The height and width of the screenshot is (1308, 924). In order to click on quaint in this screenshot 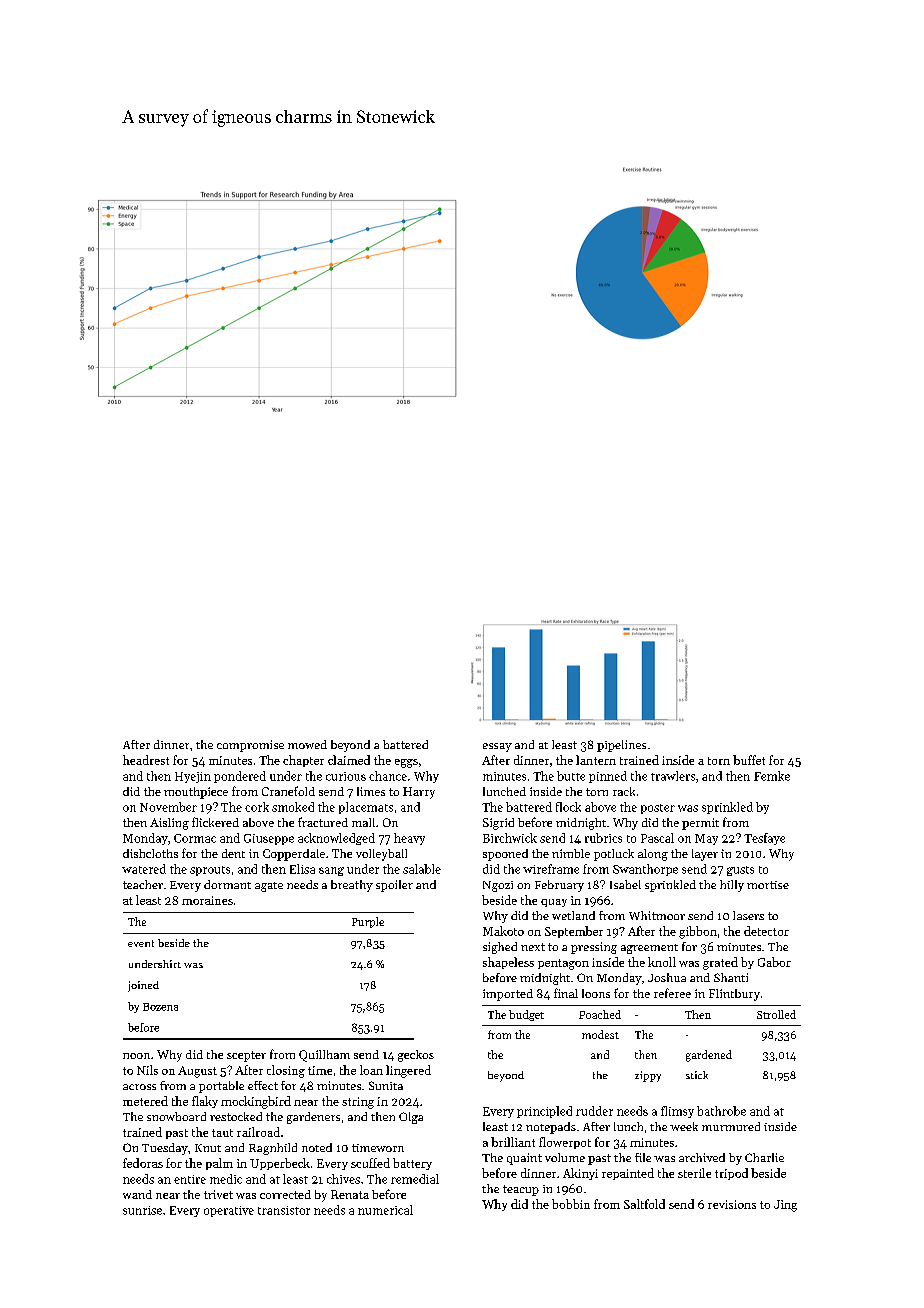, I will do `click(524, 1159)`.
